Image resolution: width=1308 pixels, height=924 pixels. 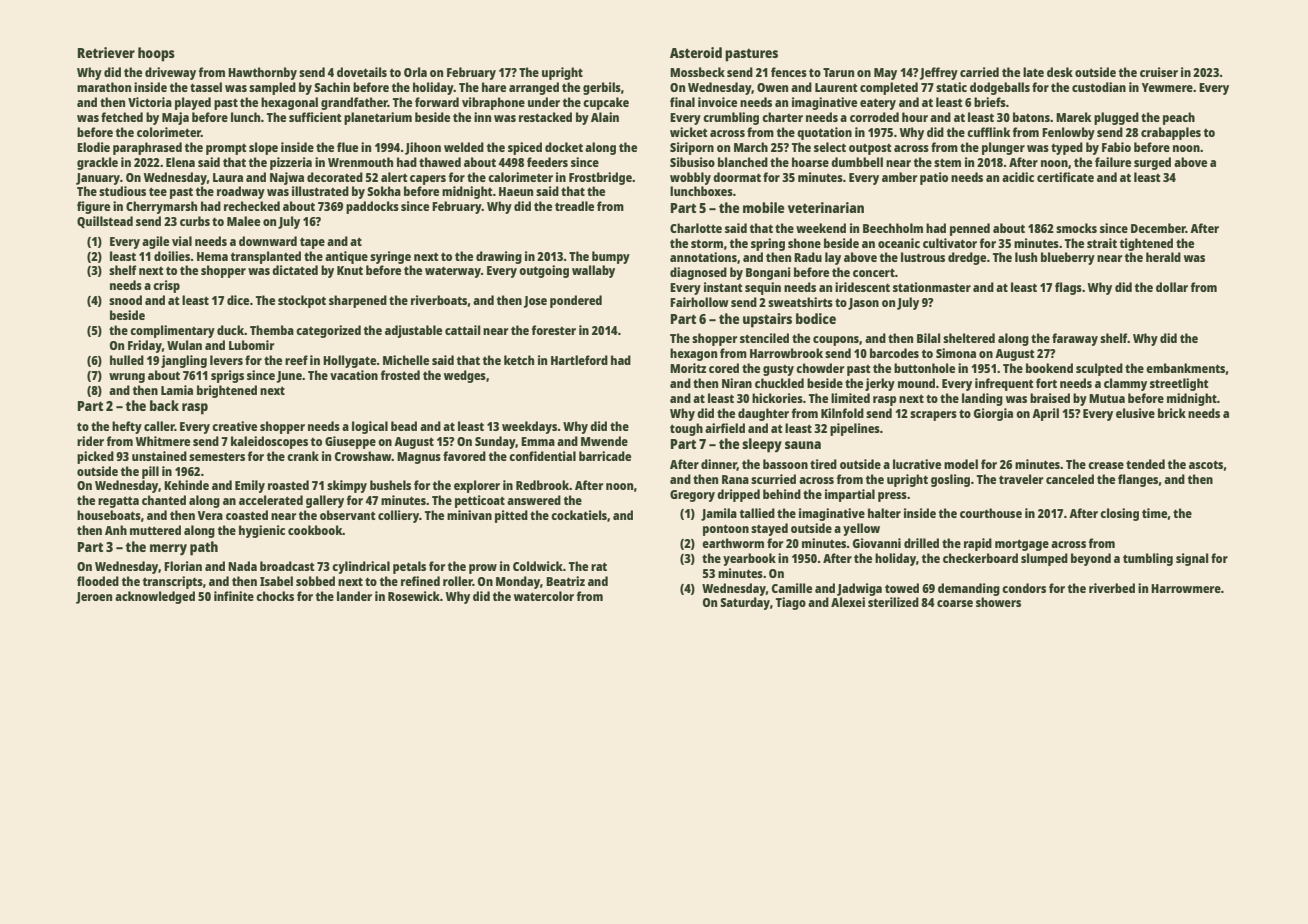 I want to click on smocks, so click(x=1076, y=228).
